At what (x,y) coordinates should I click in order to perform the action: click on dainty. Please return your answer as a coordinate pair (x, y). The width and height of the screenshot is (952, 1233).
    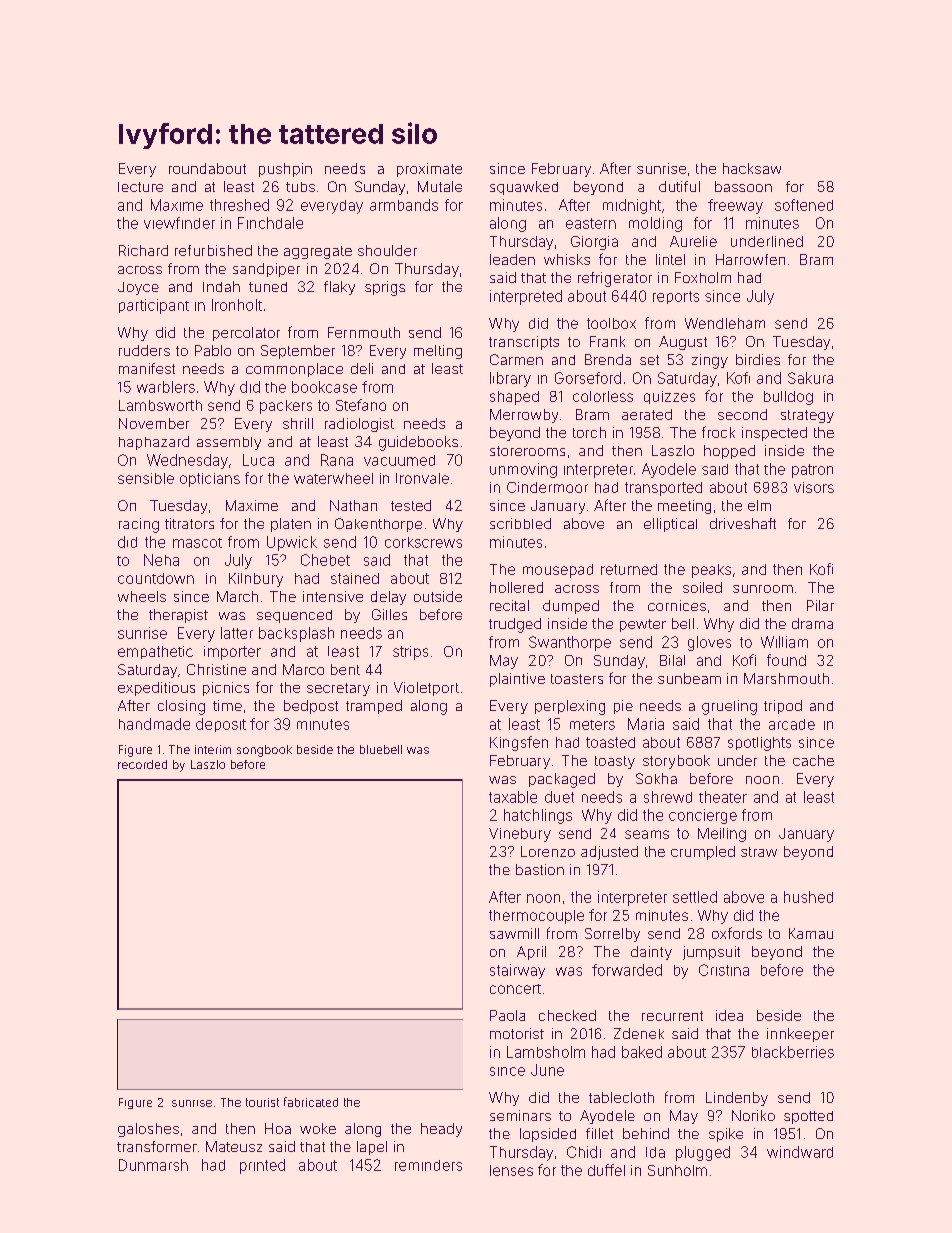
    Looking at the image, I should click on (651, 953).
